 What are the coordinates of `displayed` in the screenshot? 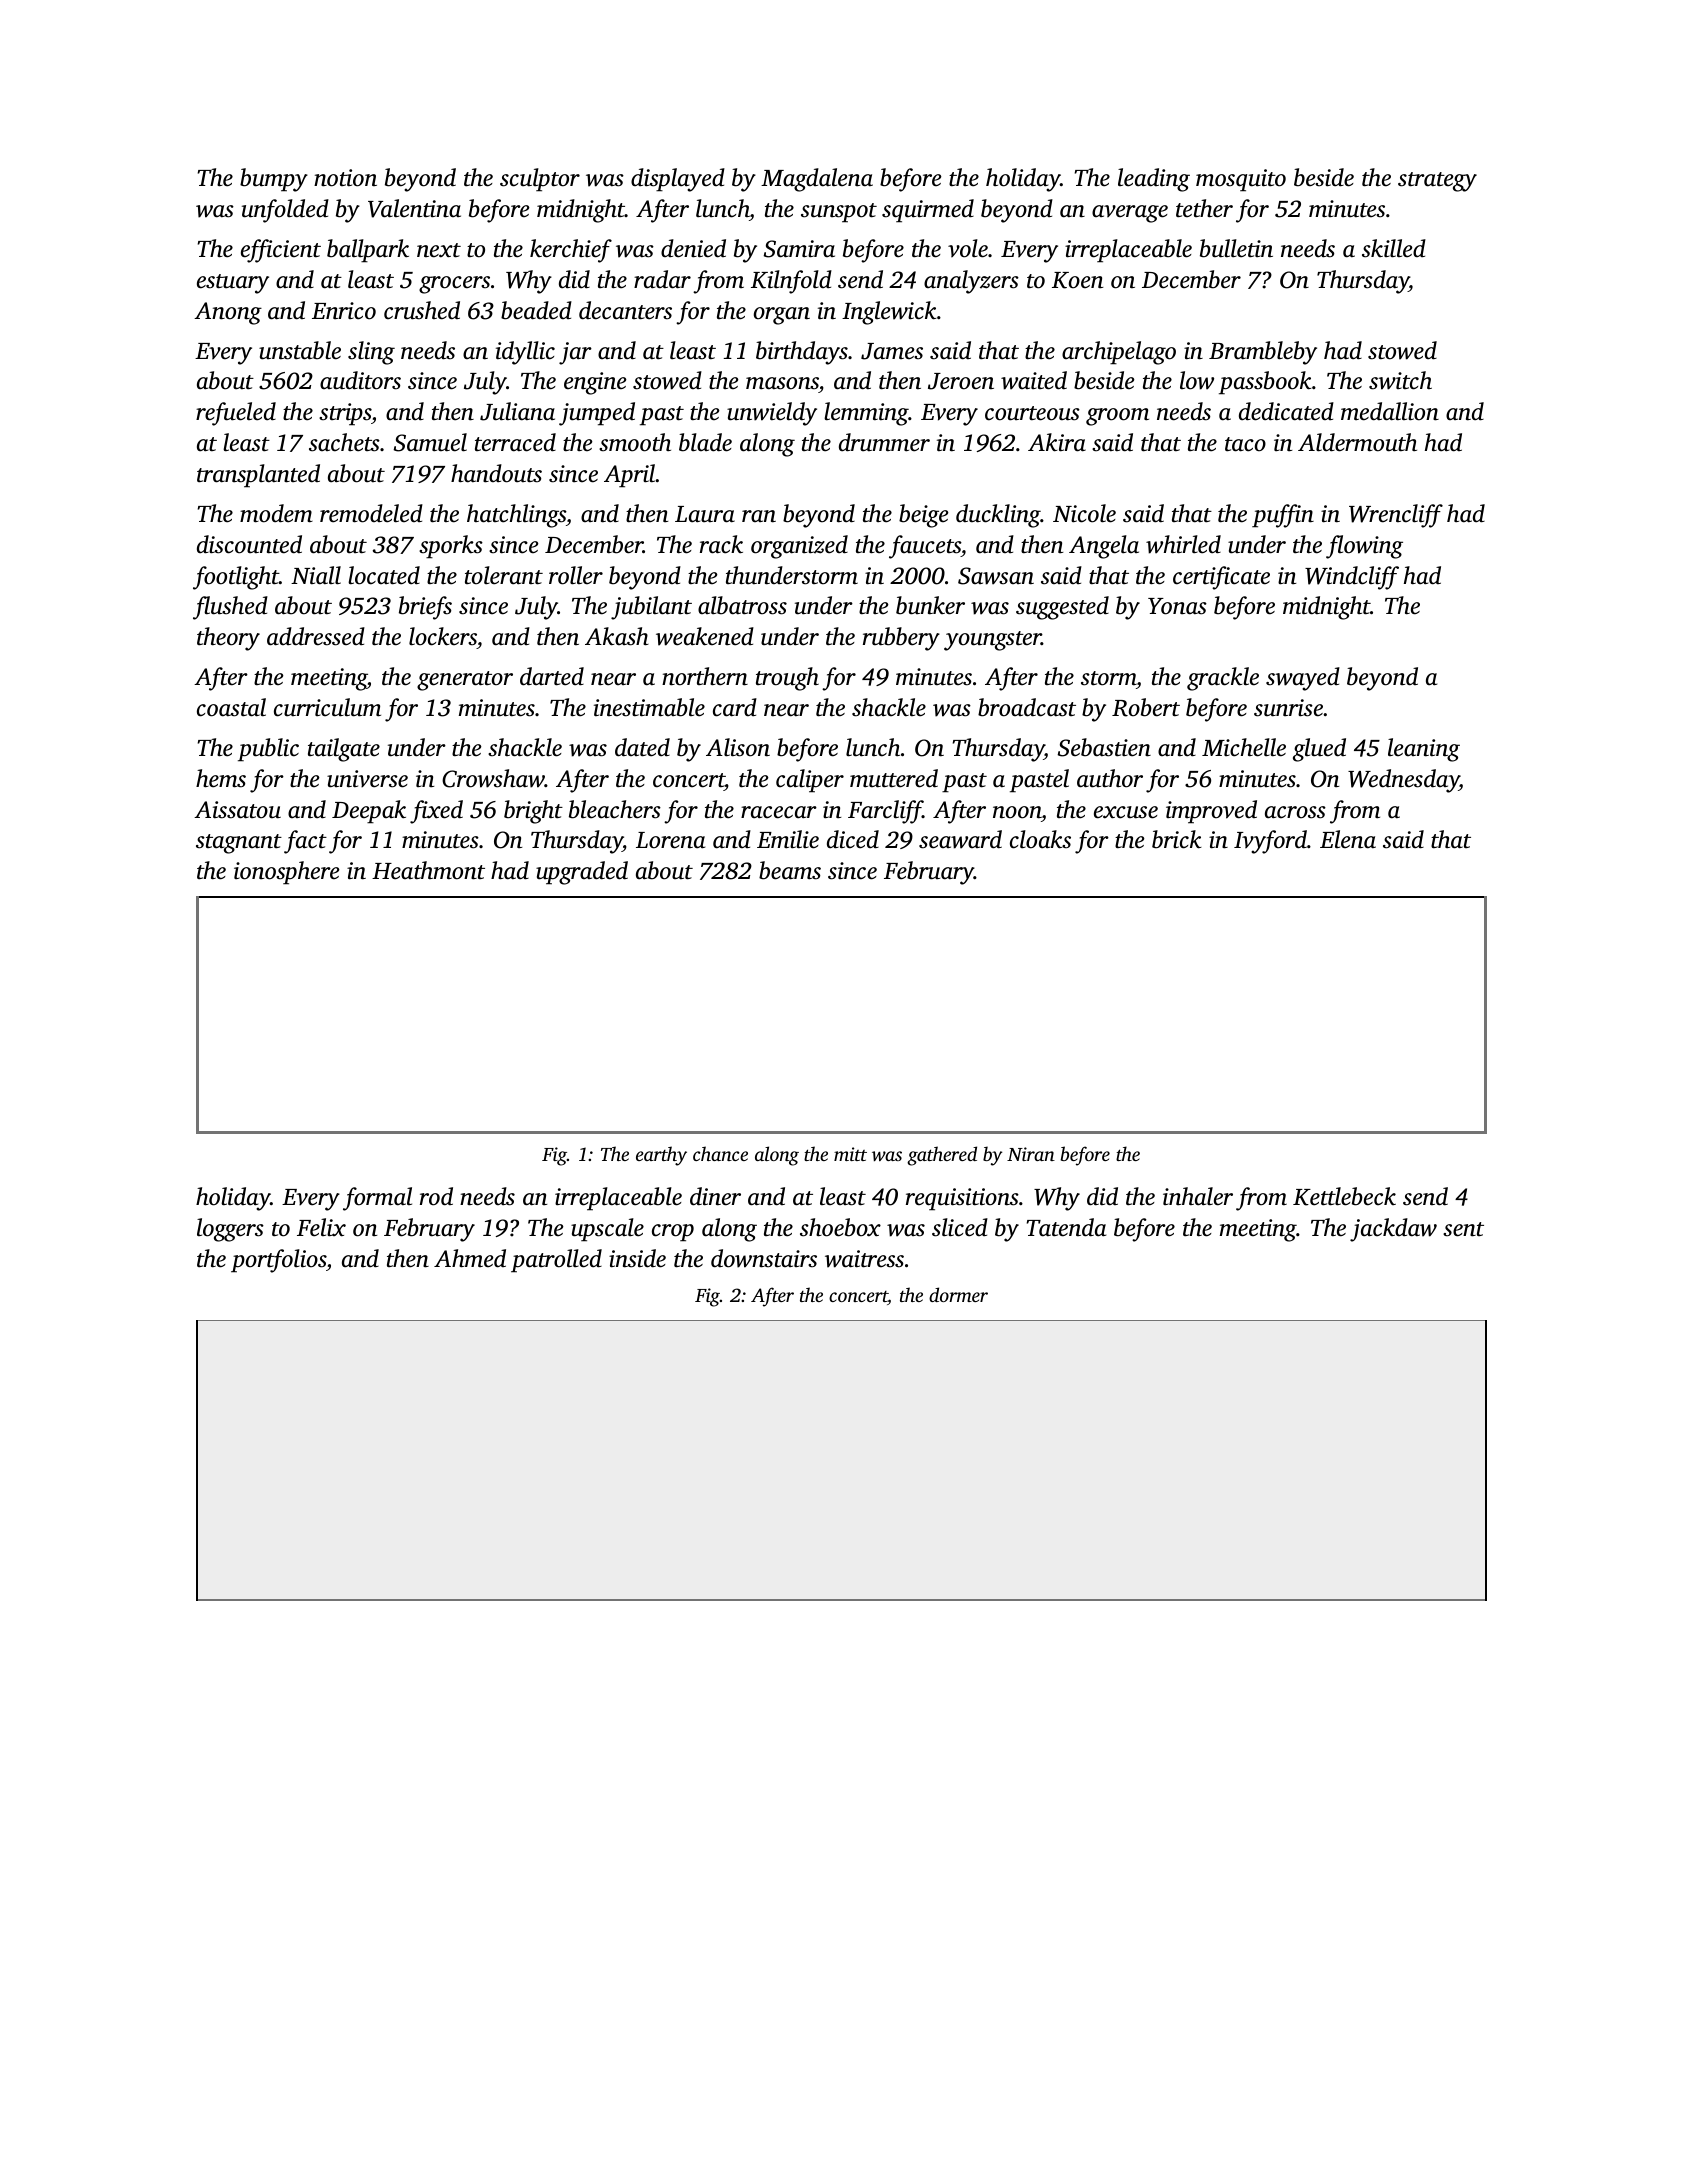 It's located at (678, 180).
